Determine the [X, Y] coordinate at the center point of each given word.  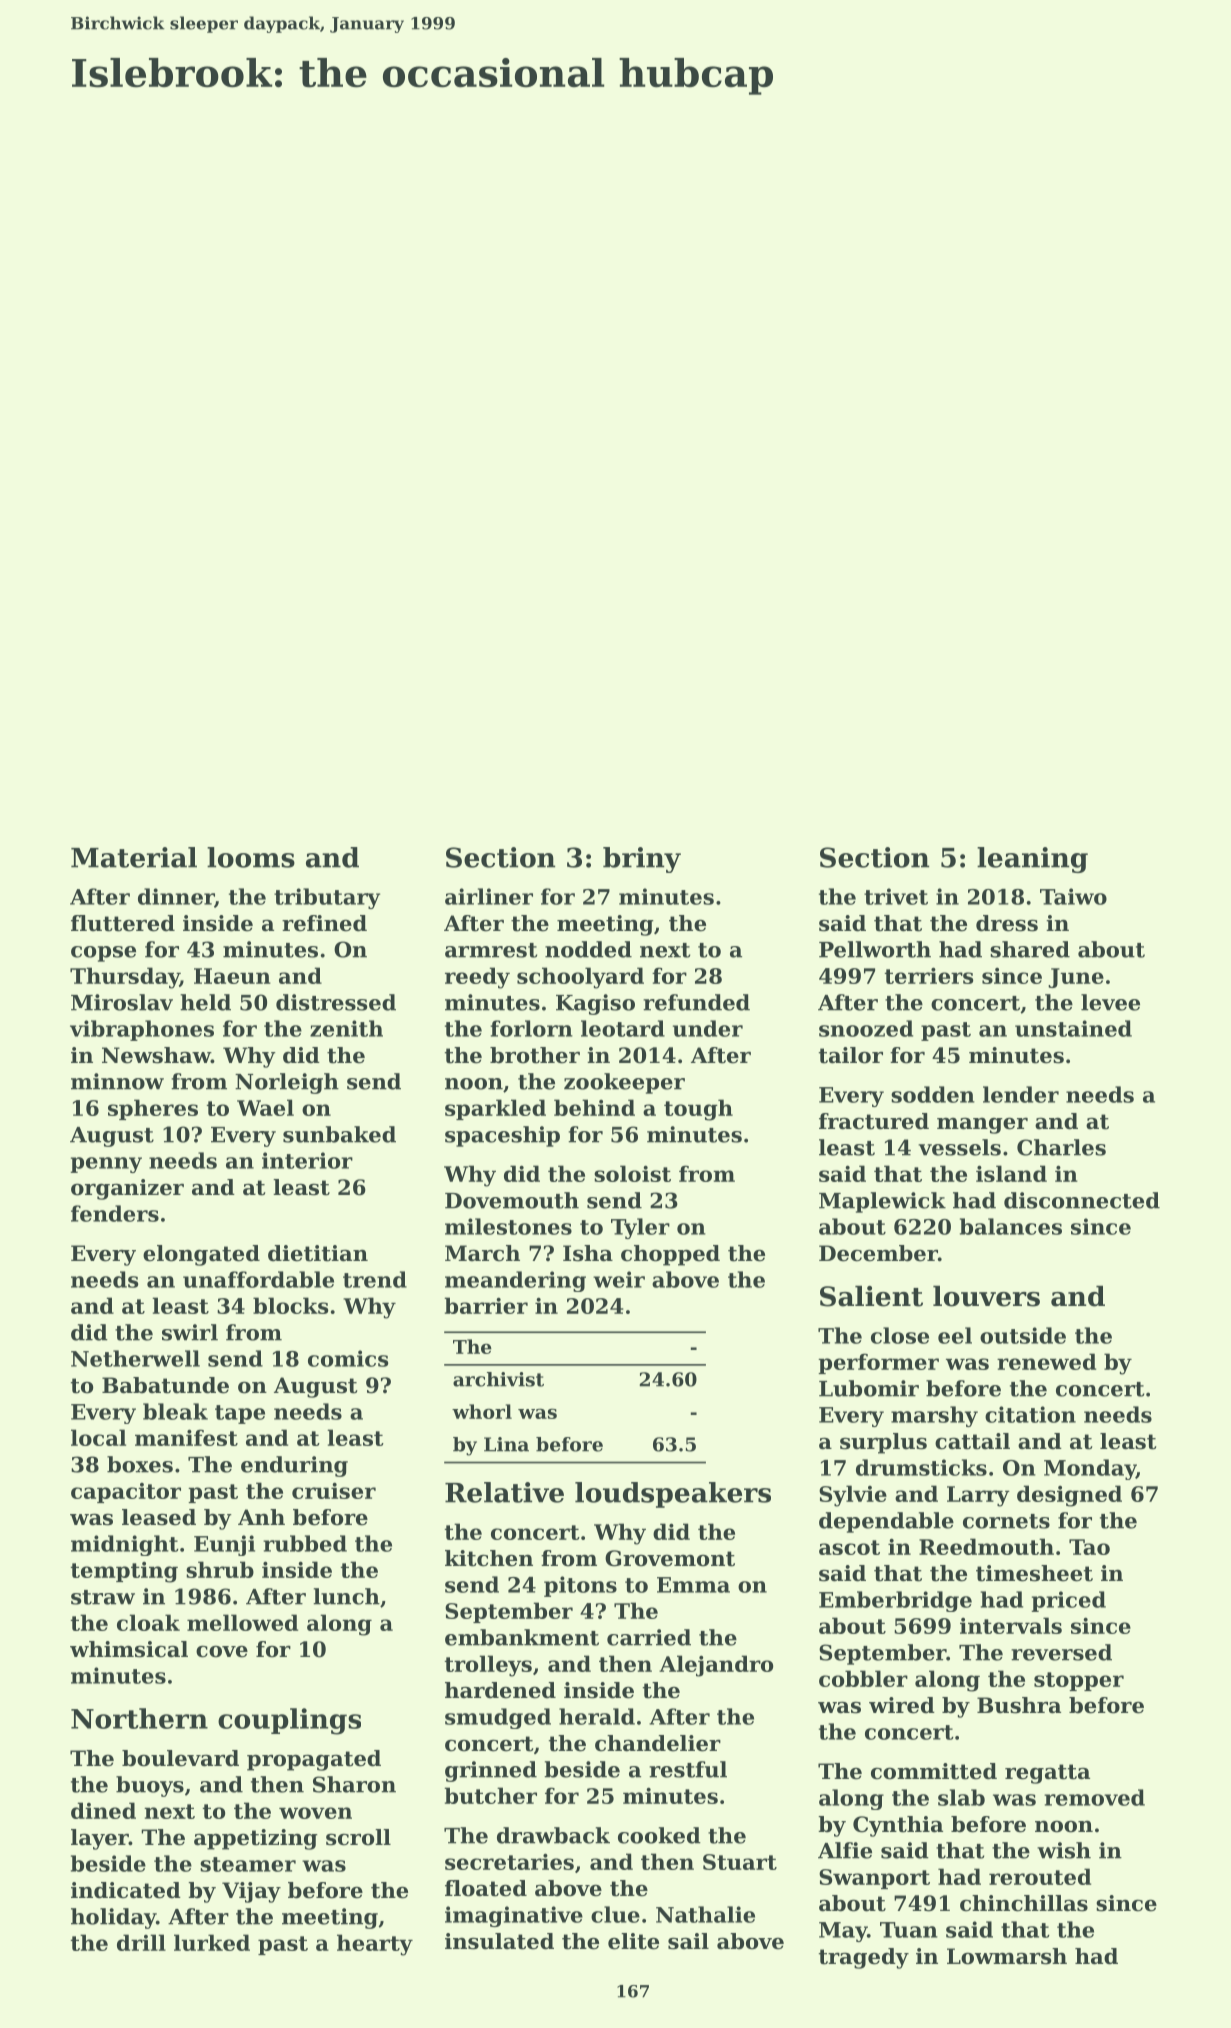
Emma [693, 1585]
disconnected [1082, 1200]
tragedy [864, 1958]
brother [535, 1055]
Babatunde [165, 1385]
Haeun [232, 976]
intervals [1011, 1625]
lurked [212, 1942]
